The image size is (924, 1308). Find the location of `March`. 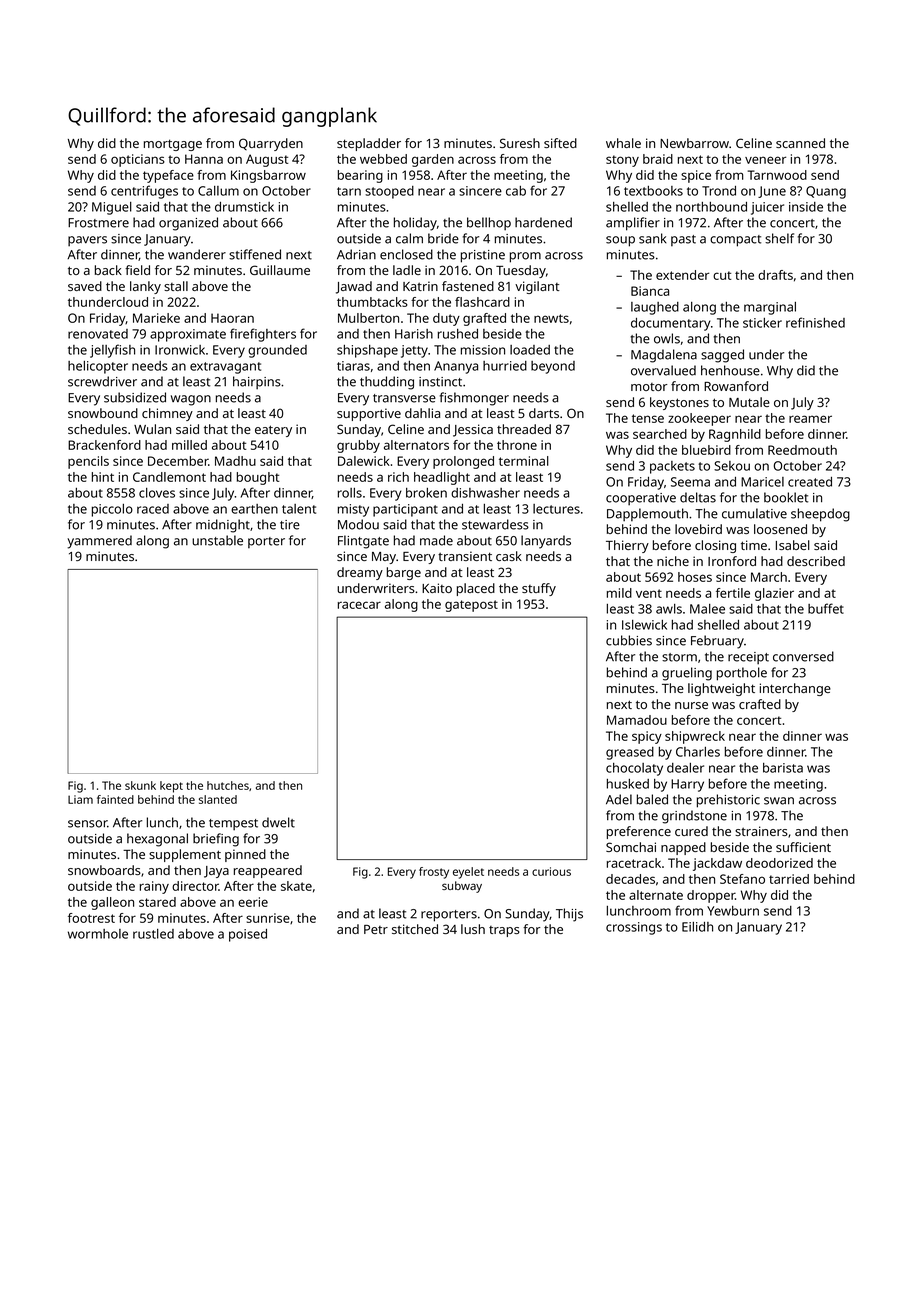

March is located at coordinates (769, 577).
